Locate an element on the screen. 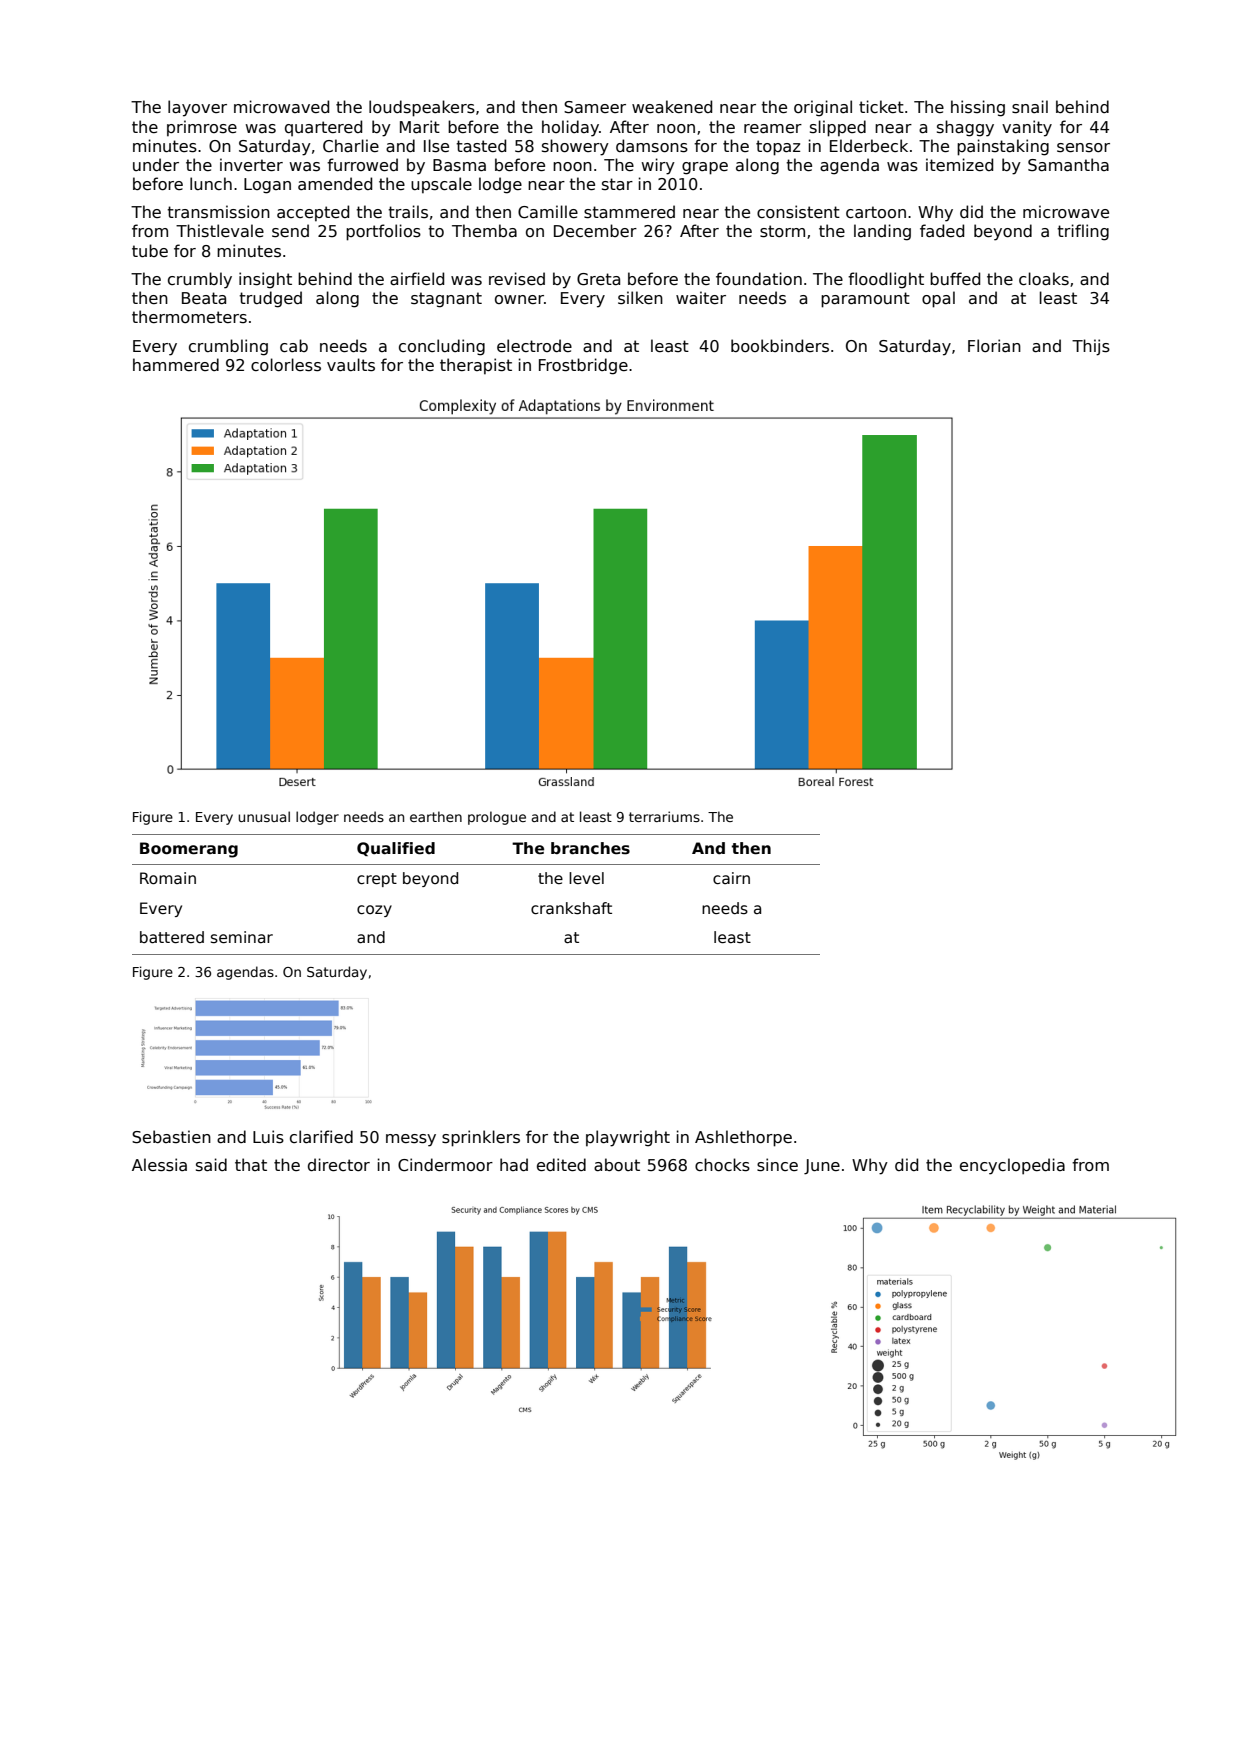 The height and width of the screenshot is (1756, 1242). encyclopedia is located at coordinates (1012, 1166).
